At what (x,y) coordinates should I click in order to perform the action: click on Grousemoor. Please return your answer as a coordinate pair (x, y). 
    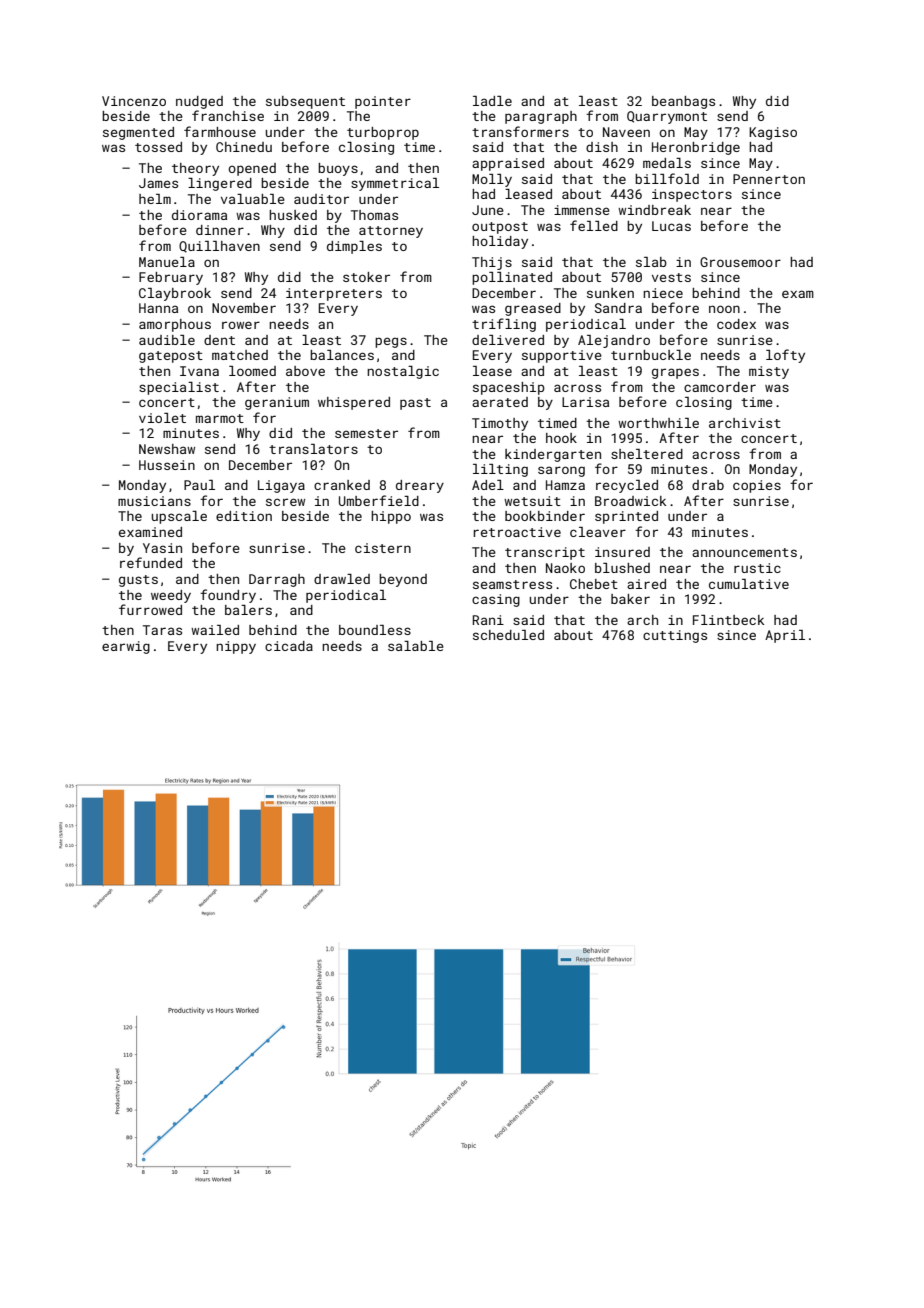
    Looking at the image, I should click on (740, 262).
